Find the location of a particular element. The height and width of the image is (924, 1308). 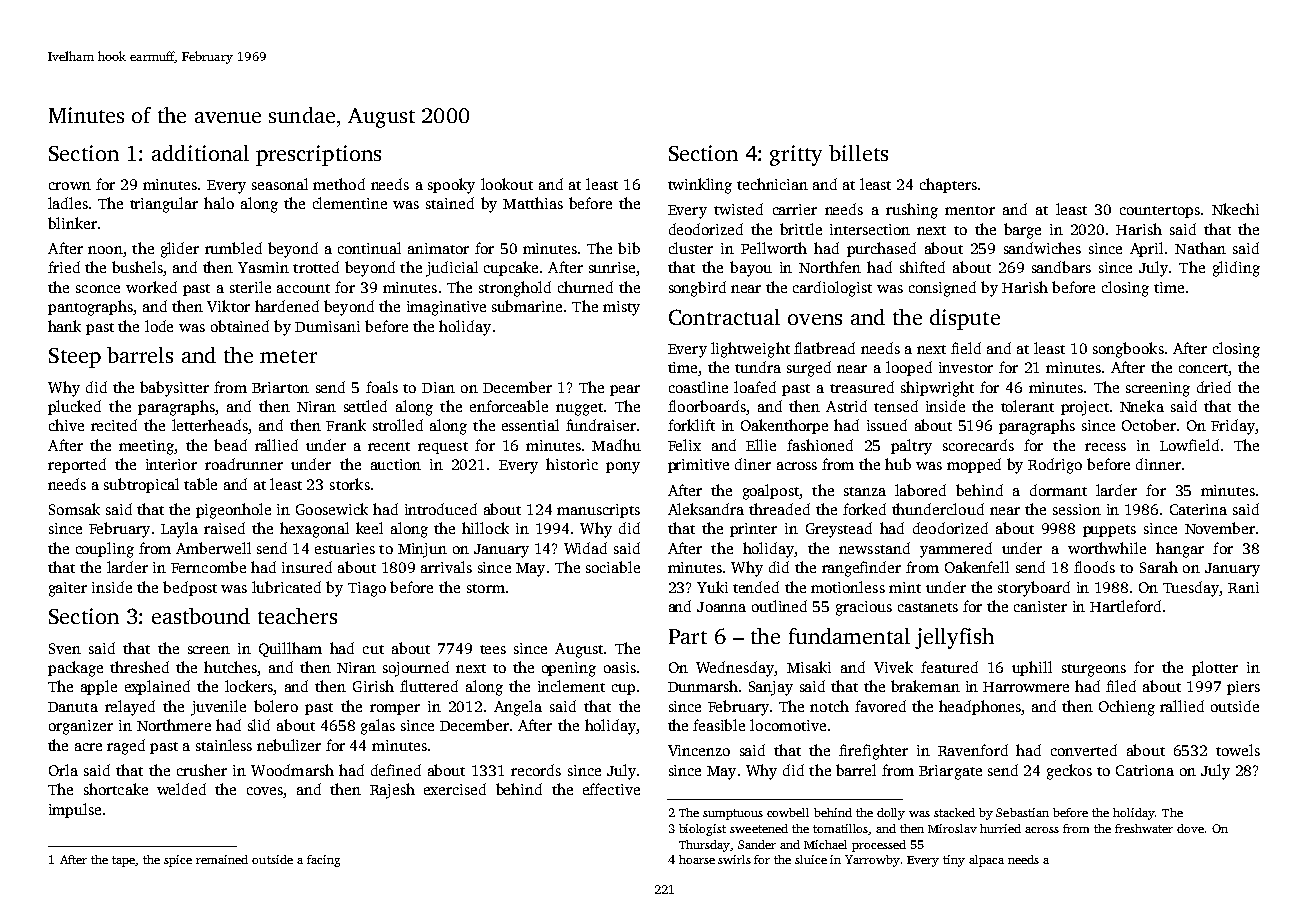

biologist is located at coordinates (702, 830).
